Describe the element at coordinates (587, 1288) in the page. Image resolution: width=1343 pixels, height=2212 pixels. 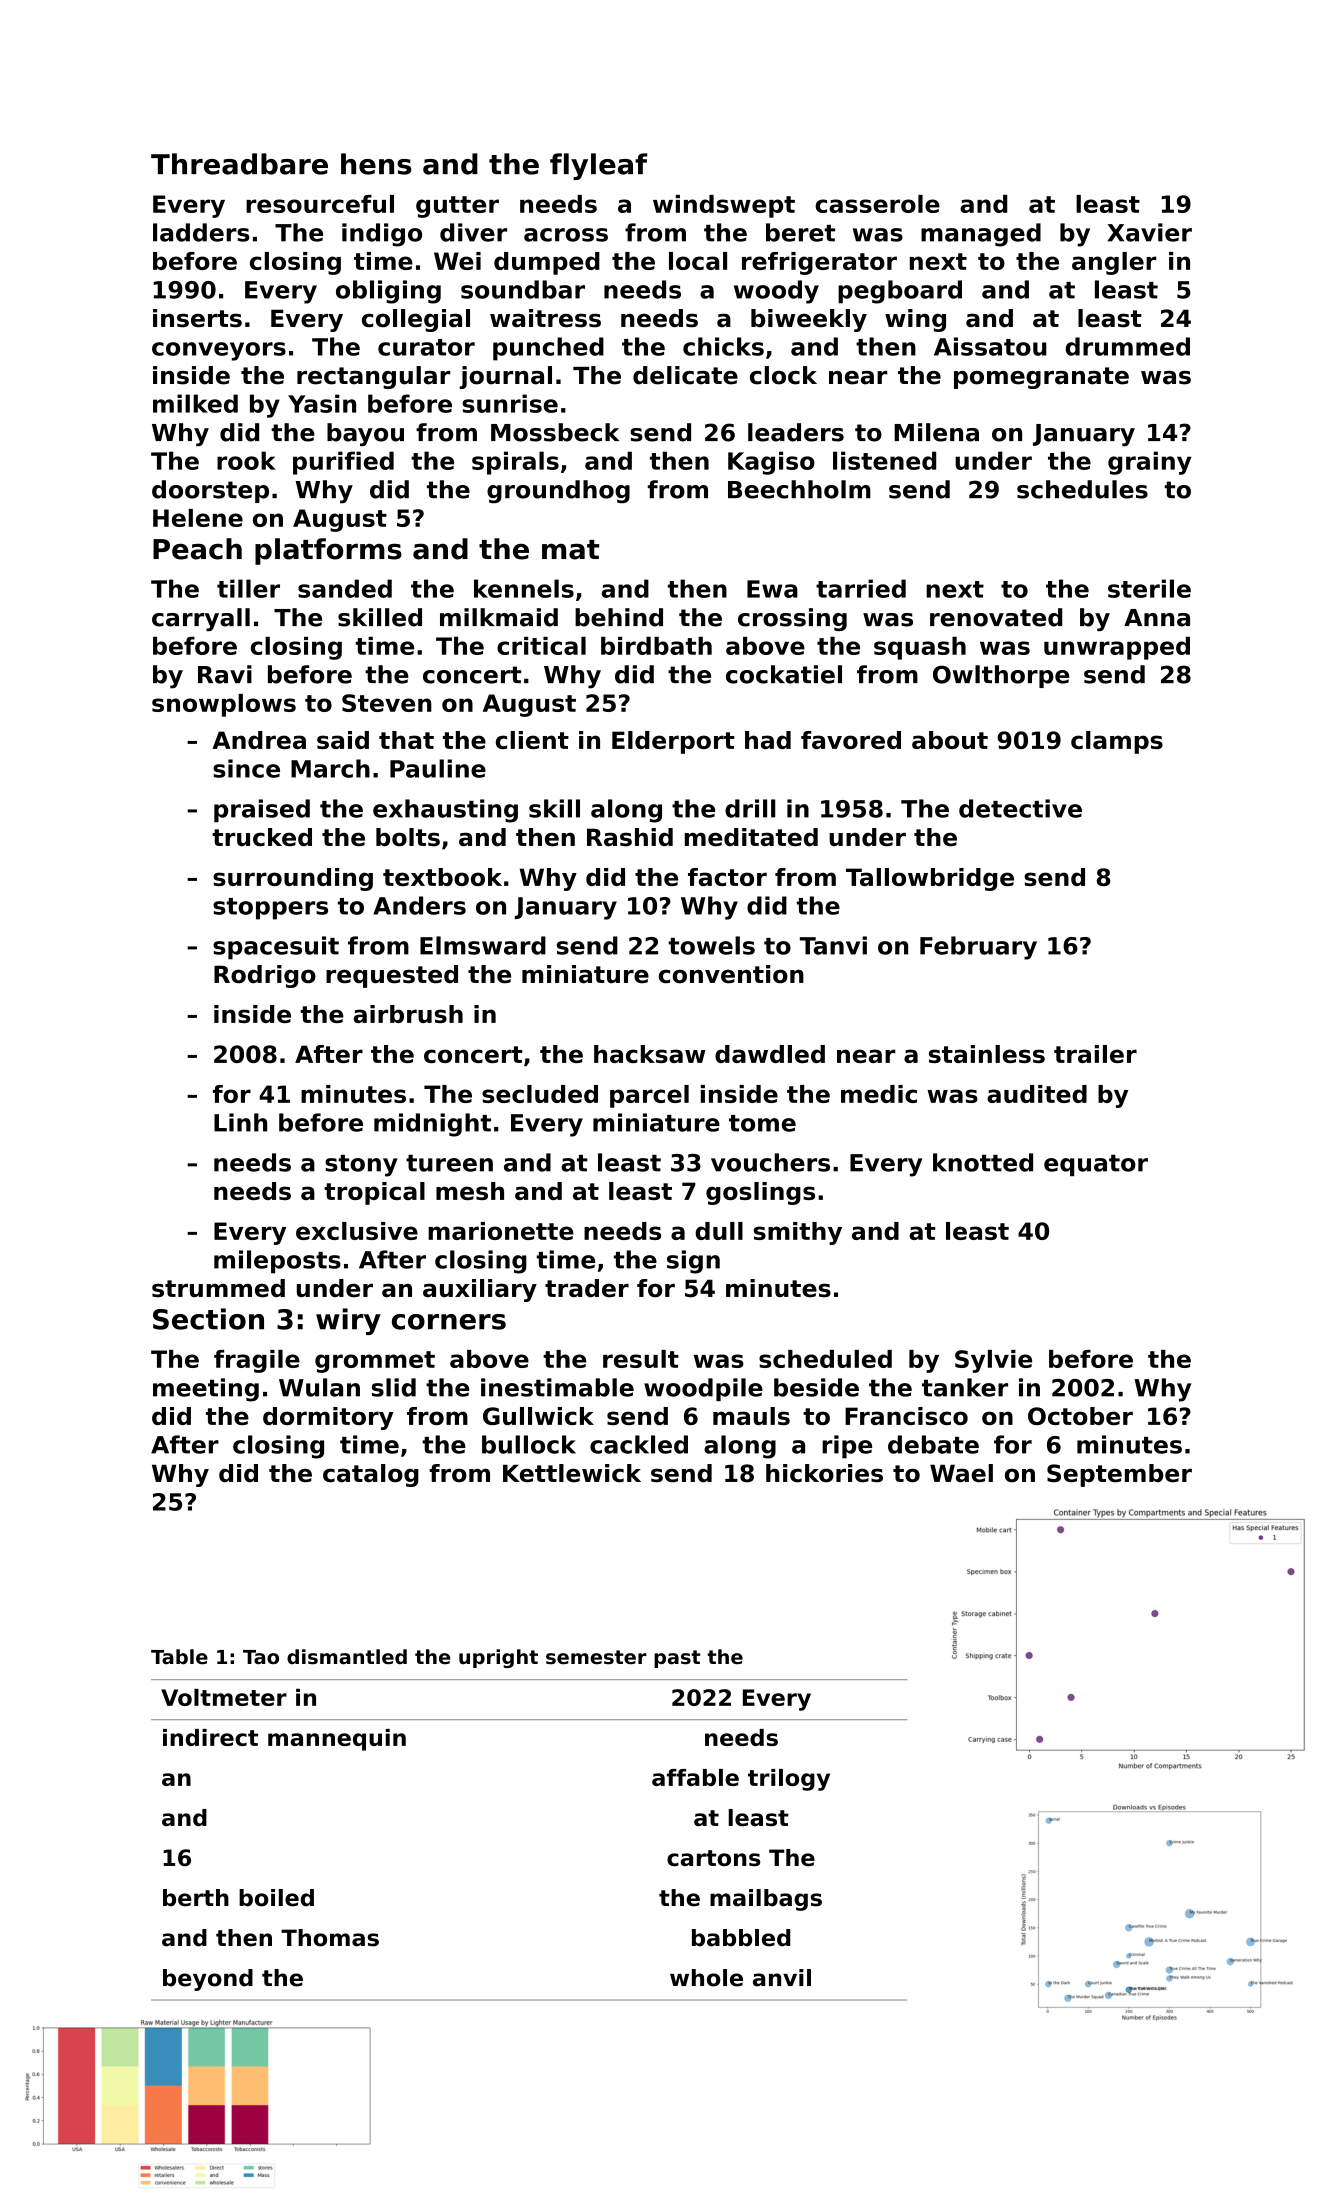
I see `trader` at that location.
